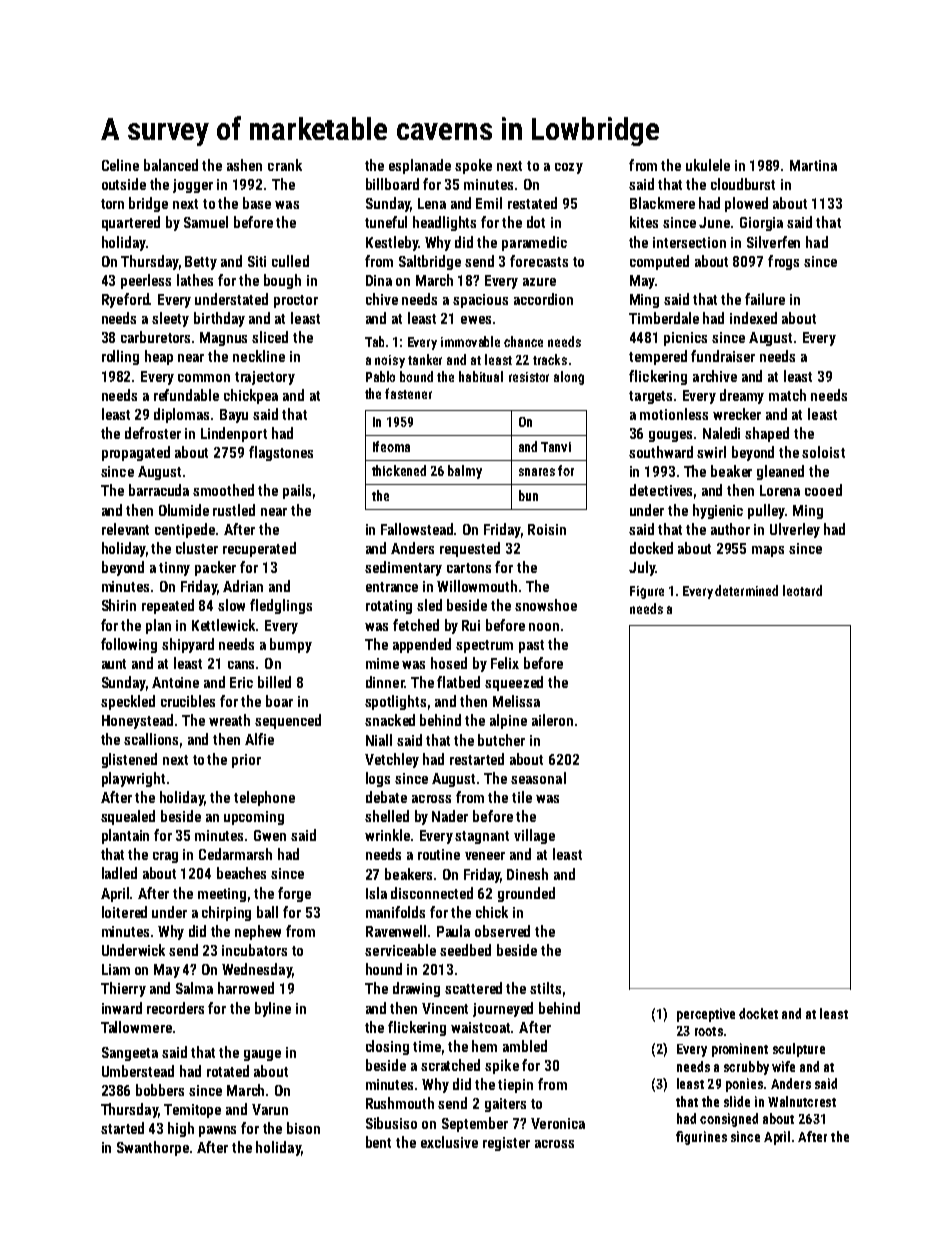  Describe the element at coordinates (473, 166) in the screenshot. I see `spoke` at that location.
